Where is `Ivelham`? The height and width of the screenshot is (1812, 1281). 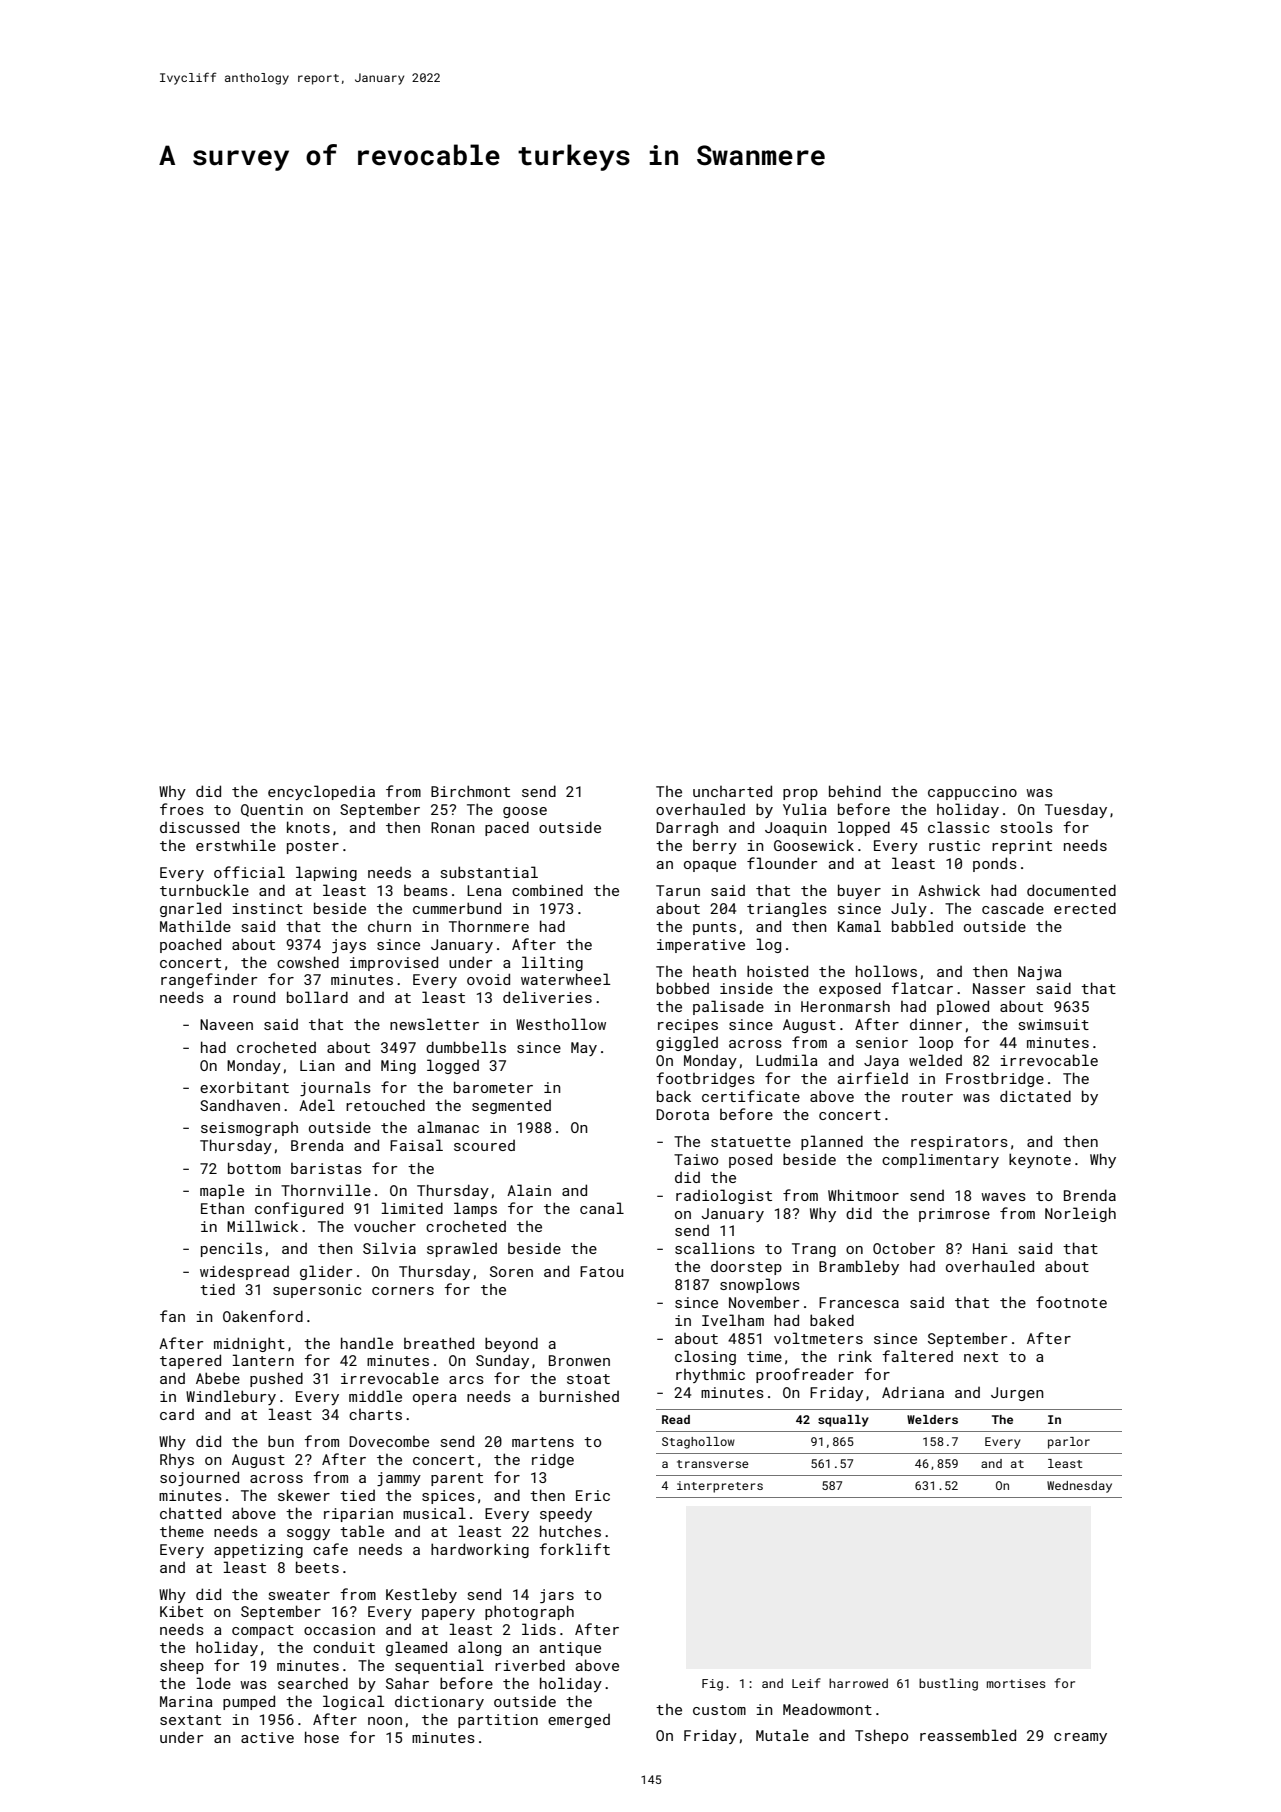
Ivelham is located at coordinates (733, 1320).
